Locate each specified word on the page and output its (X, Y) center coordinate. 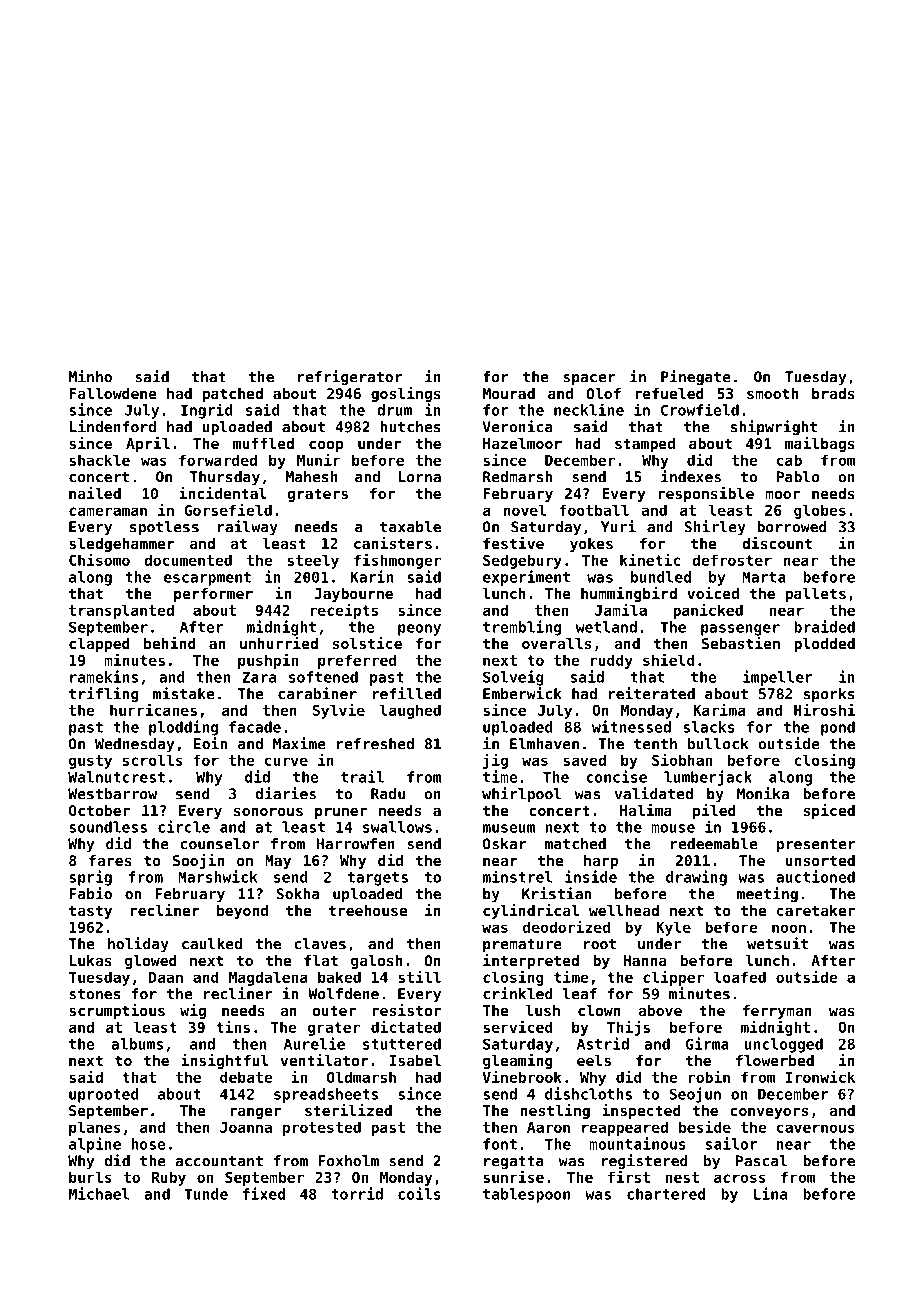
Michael (99, 1193)
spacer (589, 380)
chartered (666, 1194)
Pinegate (696, 378)
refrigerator (350, 378)
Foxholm (348, 1161)
